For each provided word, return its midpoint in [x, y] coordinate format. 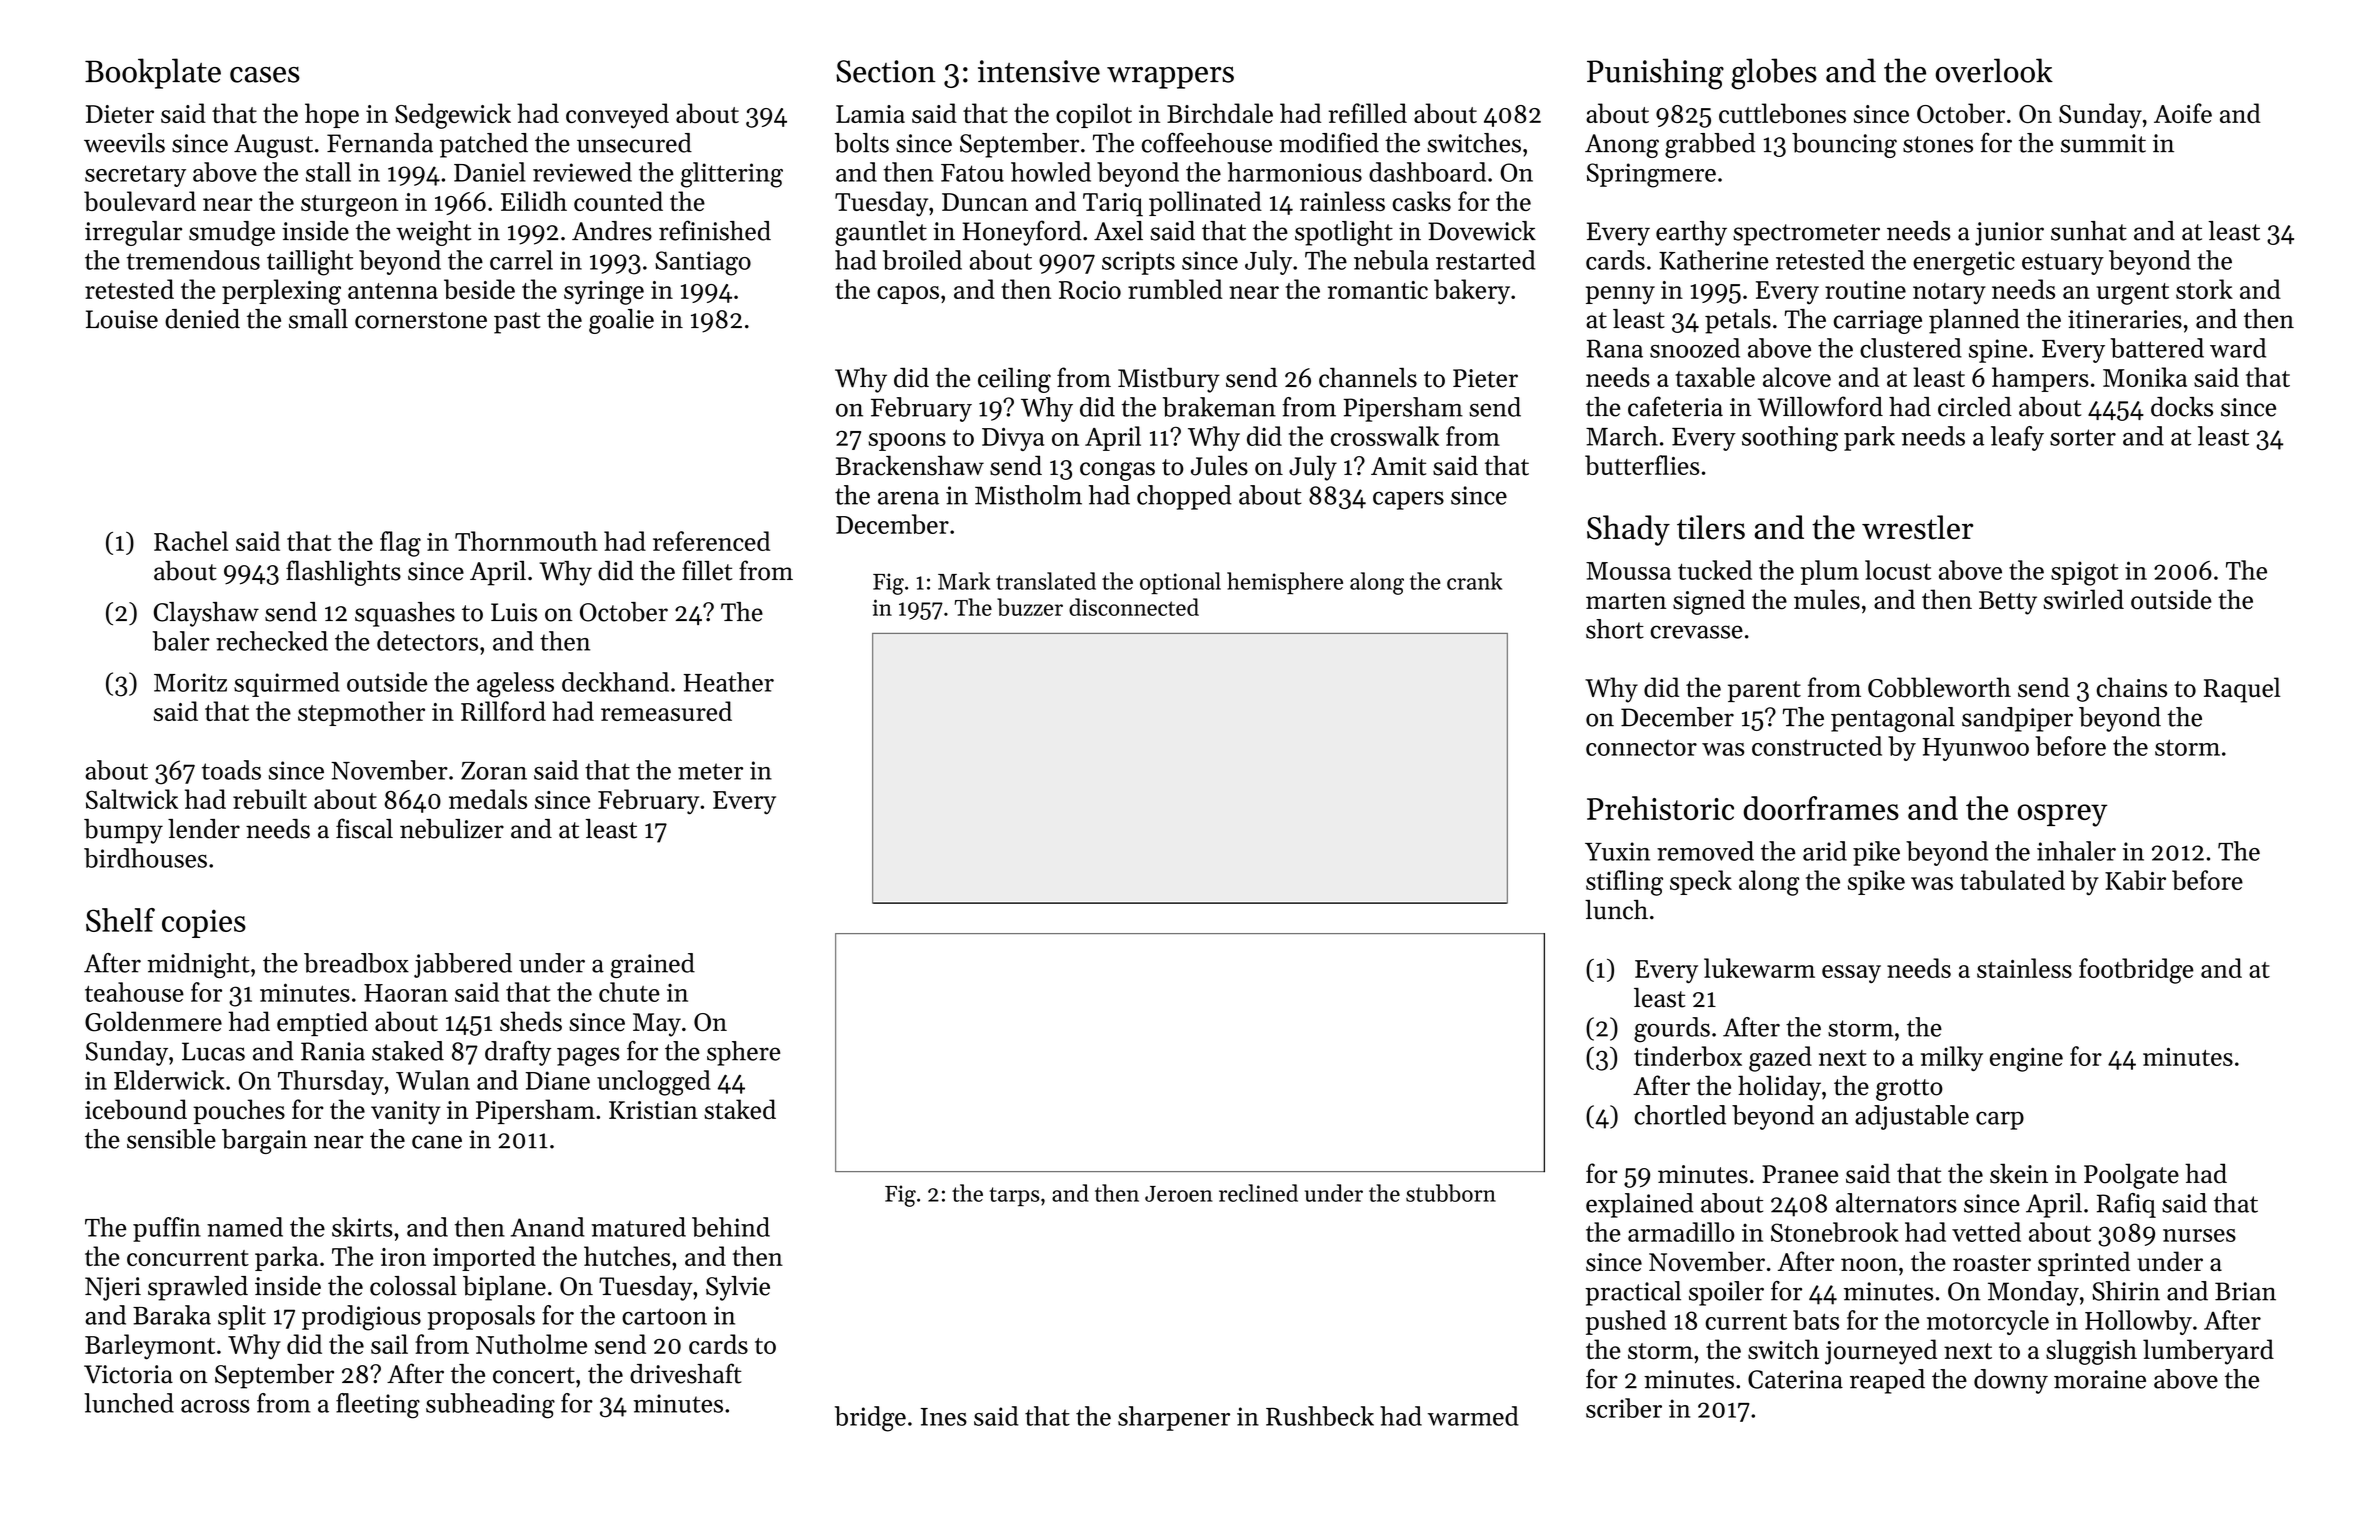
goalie [621, 321]
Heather [728, 682]
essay [1851, 974]
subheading [490, 1406]
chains [2132, 687]
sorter [2083, 437]
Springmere [1651, 175]
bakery [1472, 292]
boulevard [140, 201]
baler [181, 641]
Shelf [120, 920]
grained [653, 965]
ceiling [1014, 380]
